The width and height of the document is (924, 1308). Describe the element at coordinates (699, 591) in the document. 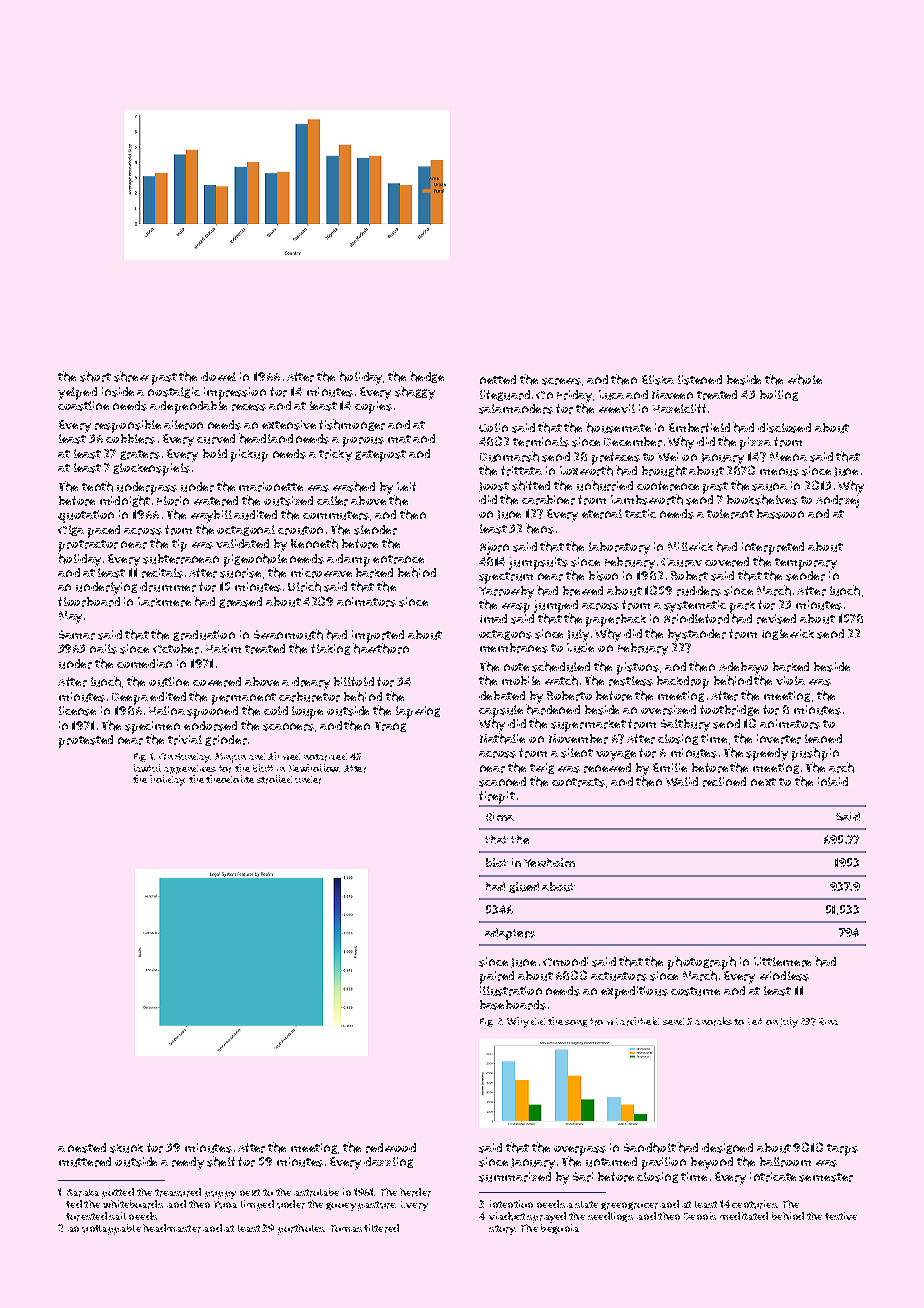

I see `rudders` at that location.
